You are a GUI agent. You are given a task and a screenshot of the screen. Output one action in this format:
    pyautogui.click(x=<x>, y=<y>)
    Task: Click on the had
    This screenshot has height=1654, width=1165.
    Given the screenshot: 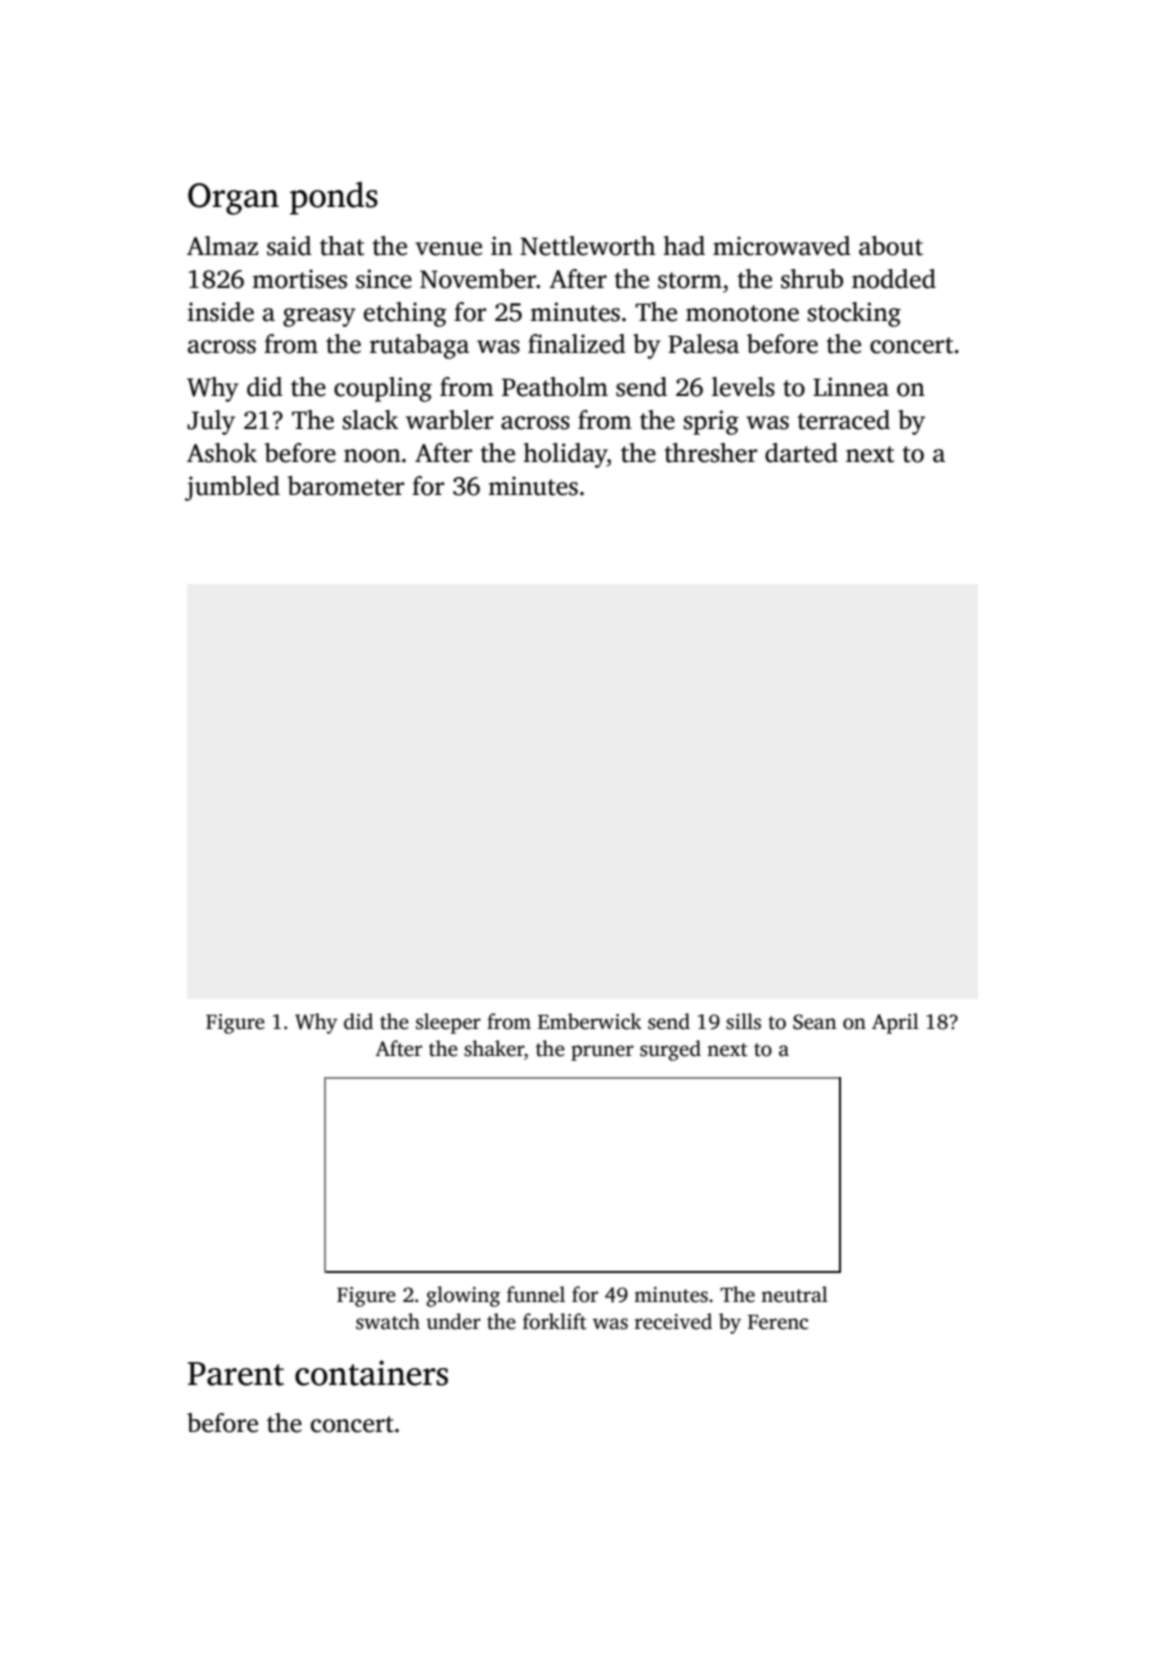 What is the action you would take?
    pyautogui.click(x=684, y=246)
